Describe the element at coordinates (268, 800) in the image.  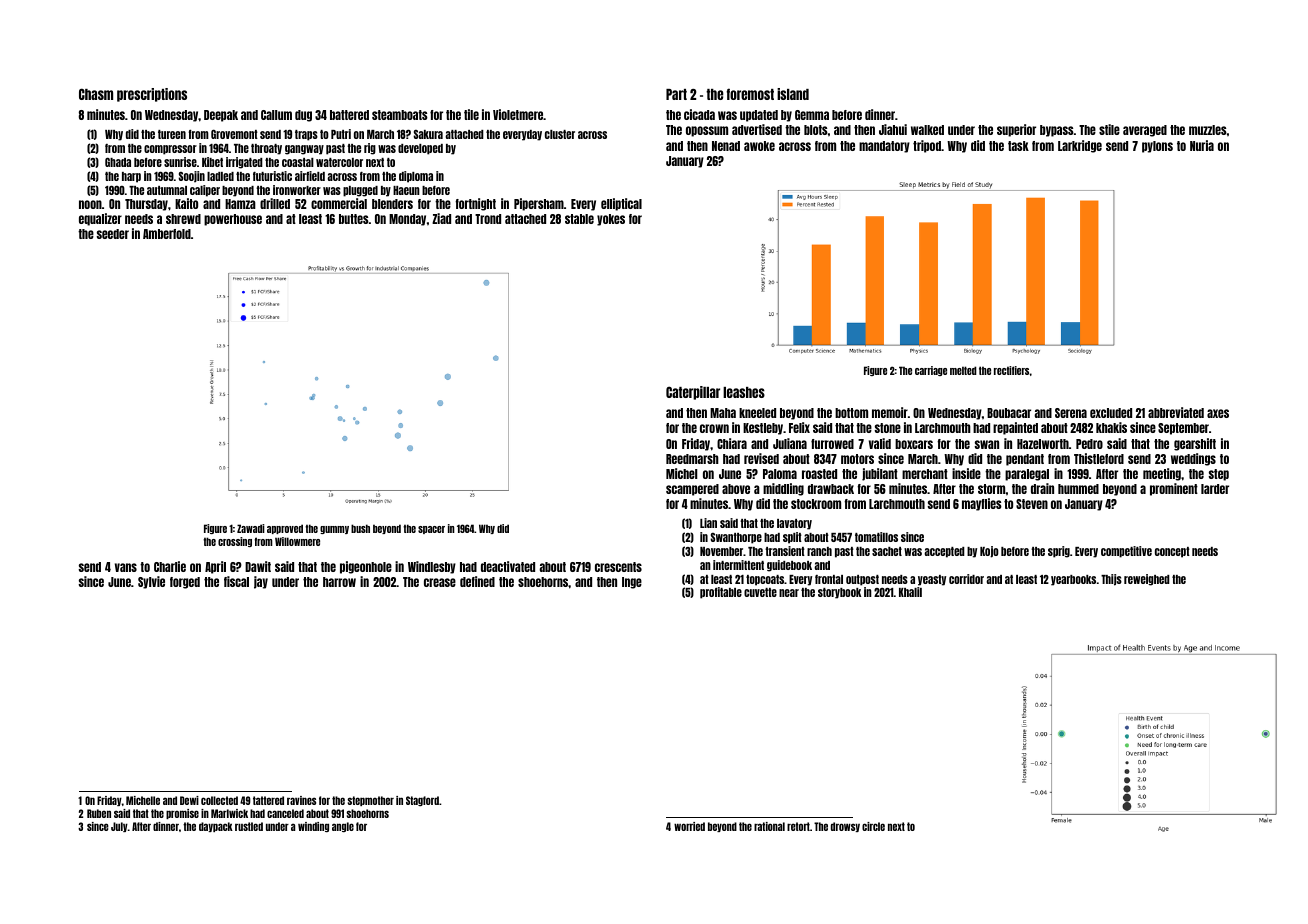
I see `tattered` at that location.
